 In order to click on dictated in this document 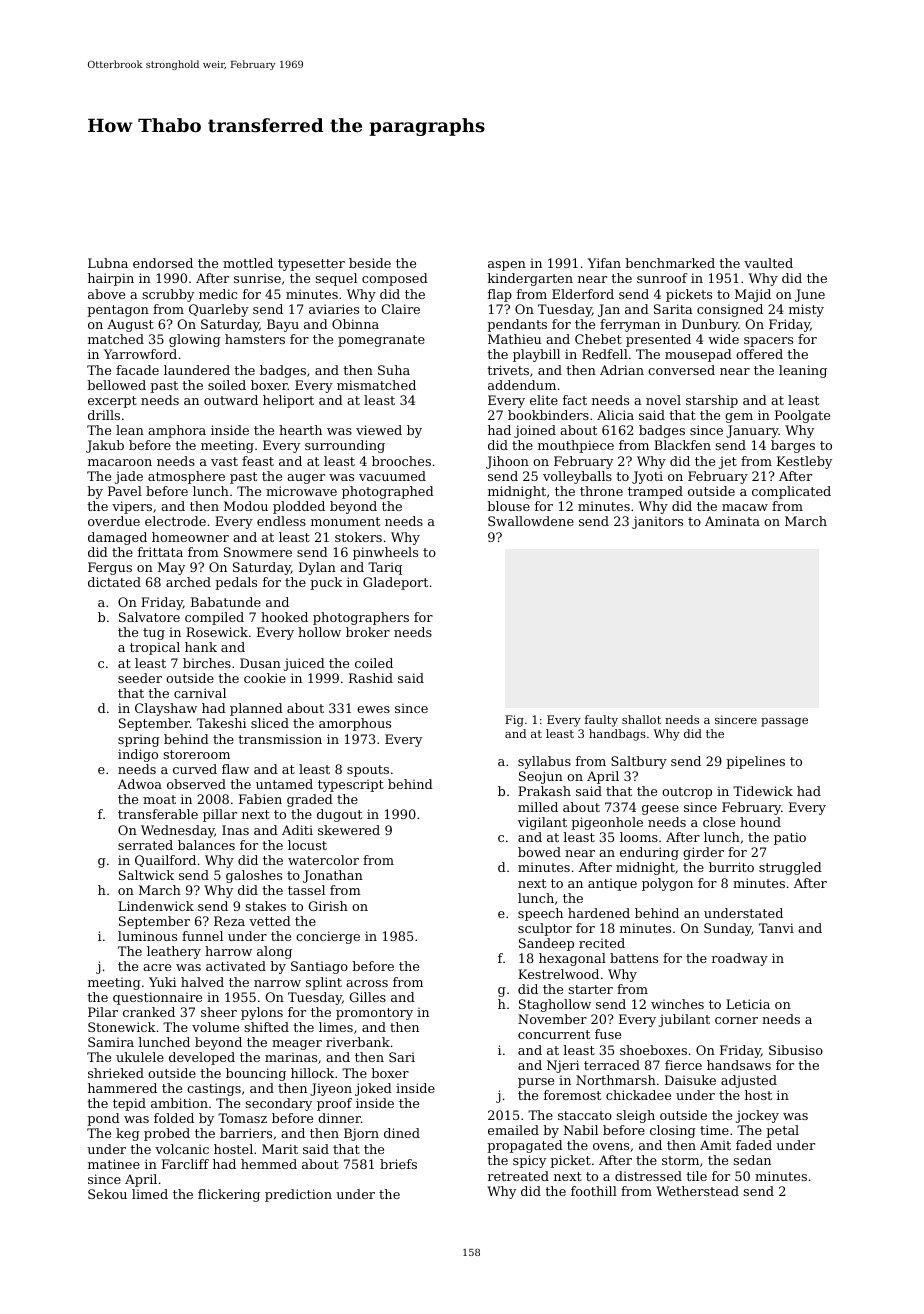, I will do `click(114, 582)`.
